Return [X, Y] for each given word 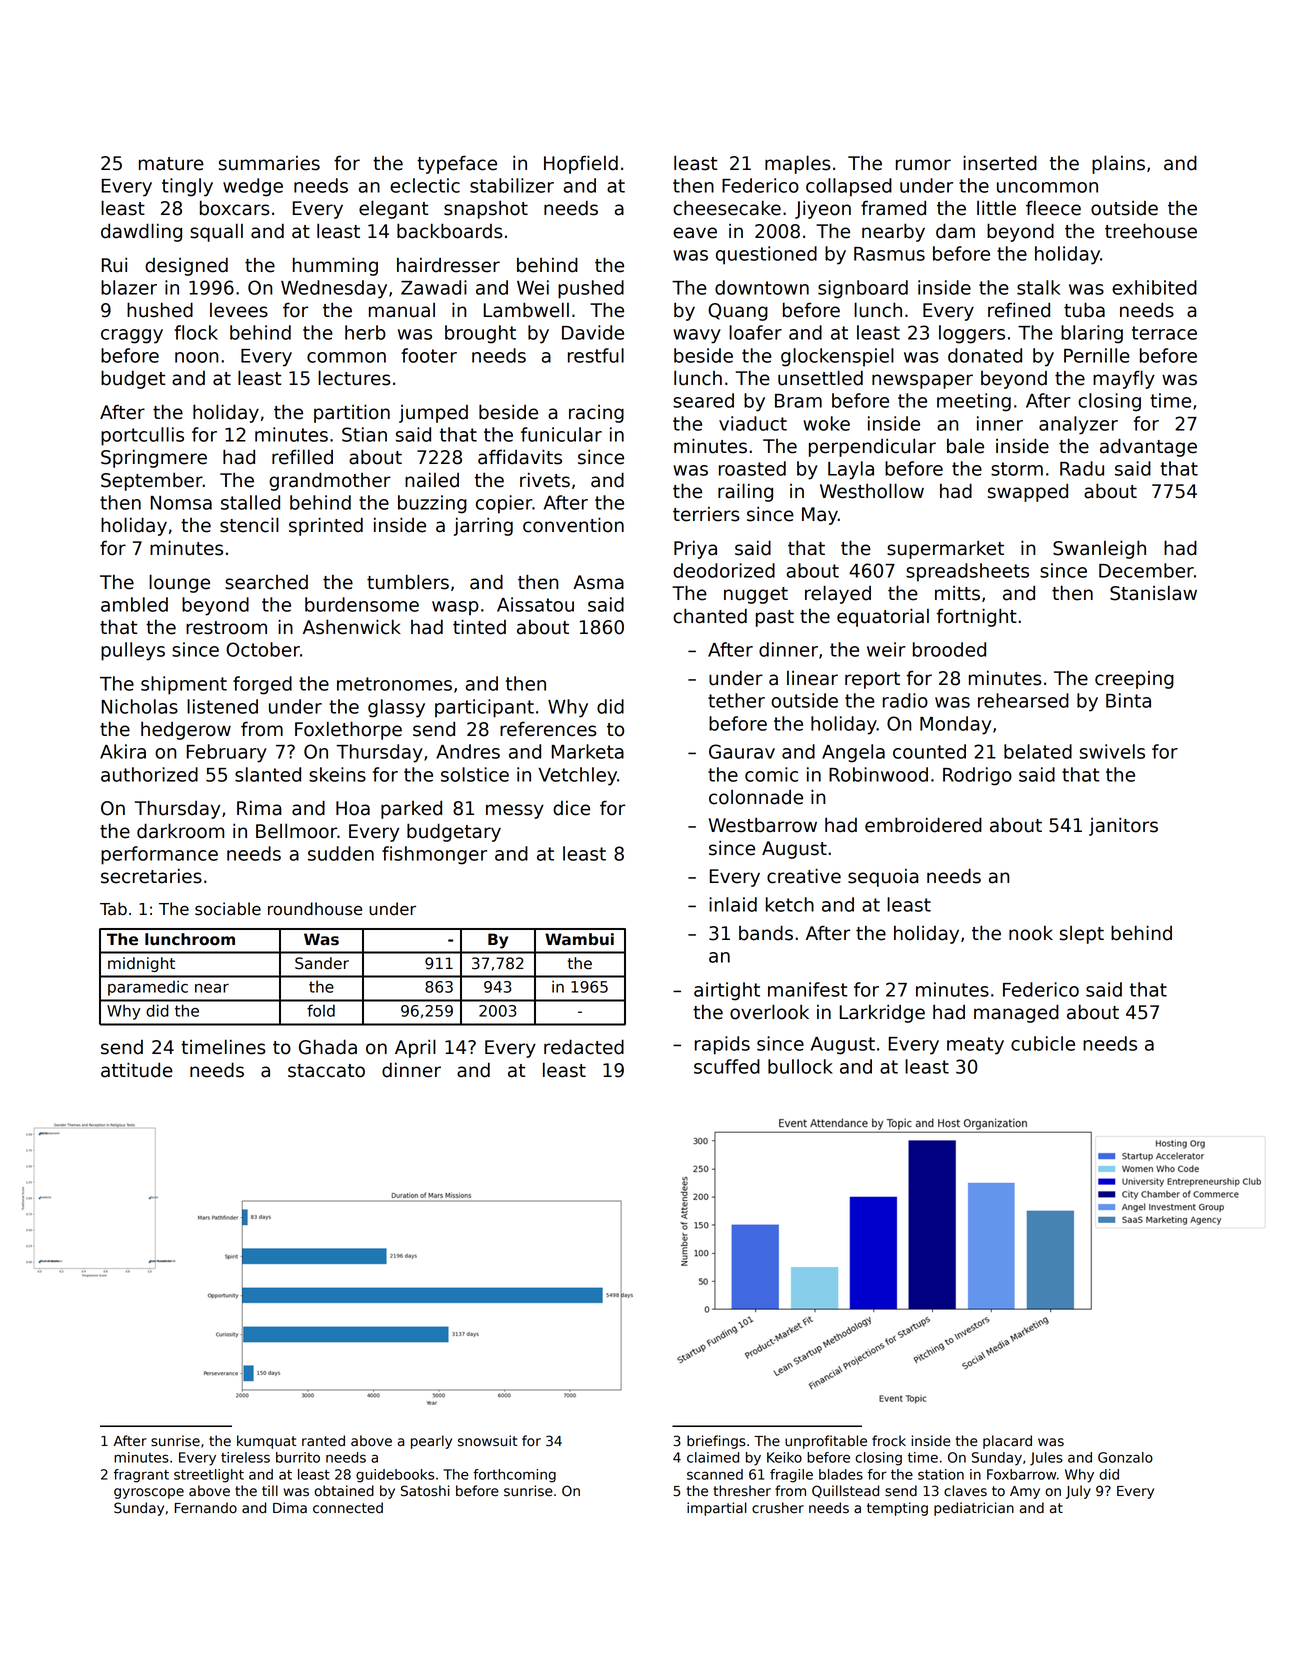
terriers [706, 514]
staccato [326, 1071]
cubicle [1043, 1043]
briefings [716, 1442]
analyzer [1078, 425]
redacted [584, 1047]
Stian [364, 434]
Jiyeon [823, 209]
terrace [1164, 333]
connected [348, 1508]
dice [571, 808]
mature [171, 164]
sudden [341, 853]
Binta [1128, 700]
